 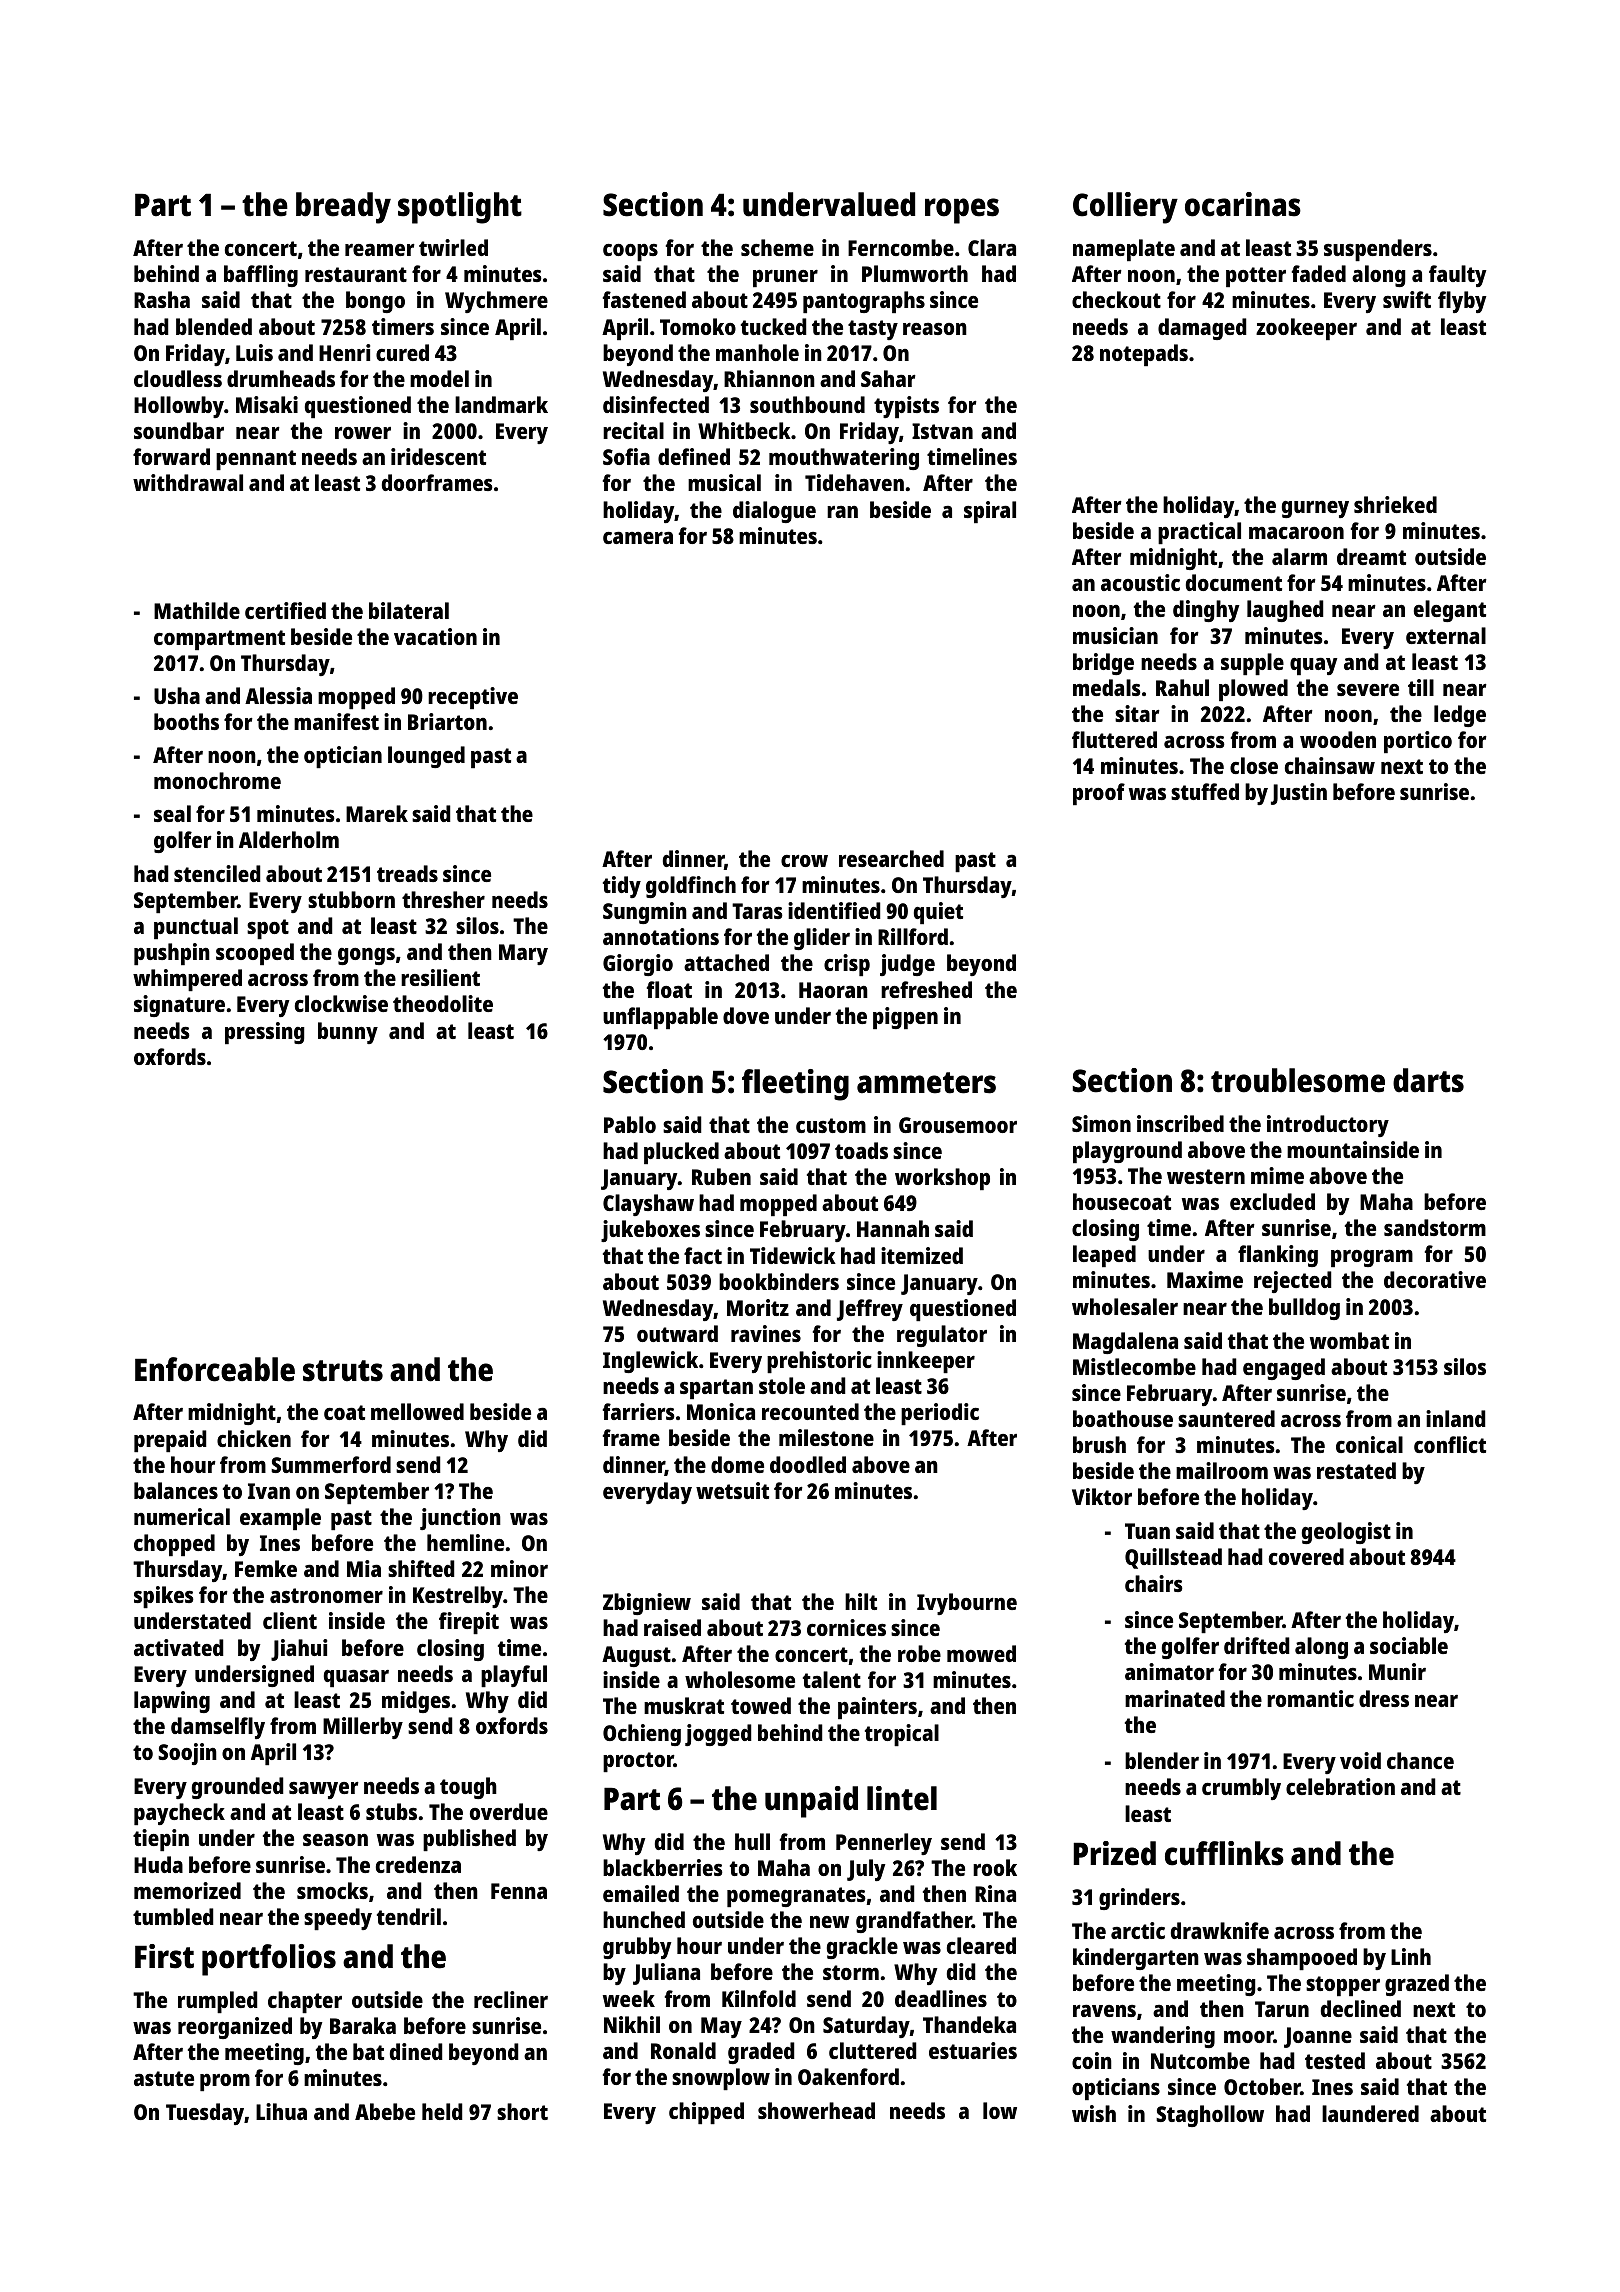 What do you see at coordinates (496, 302) in the document?
I see `Wychmere` at bounding box center [496, 302].
